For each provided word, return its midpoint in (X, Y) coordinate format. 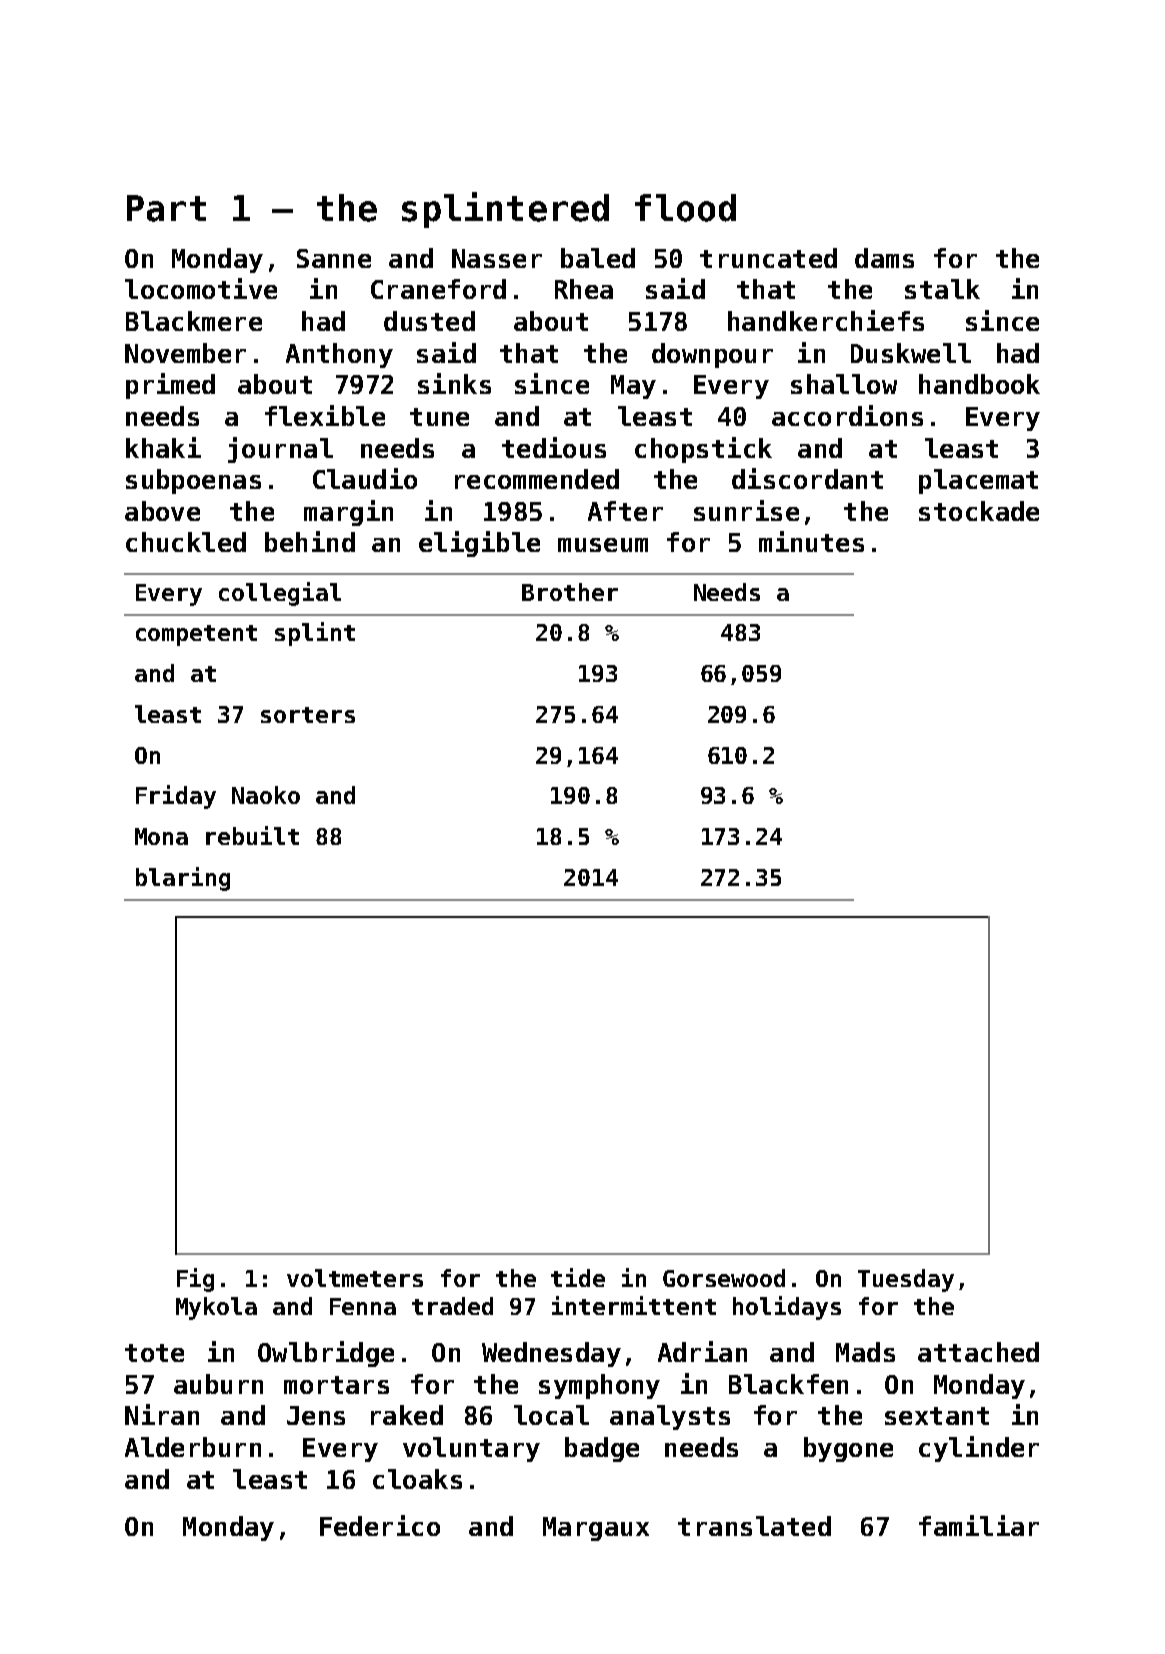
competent (196, 635)
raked (407, 1415)
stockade (979, 511)
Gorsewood (724, 1278)
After (625, 511)
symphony (599, 1386)
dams (884, 258)
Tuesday (906, 1280)
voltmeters (355, 1278)
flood (685, 208)
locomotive (201, 288)
